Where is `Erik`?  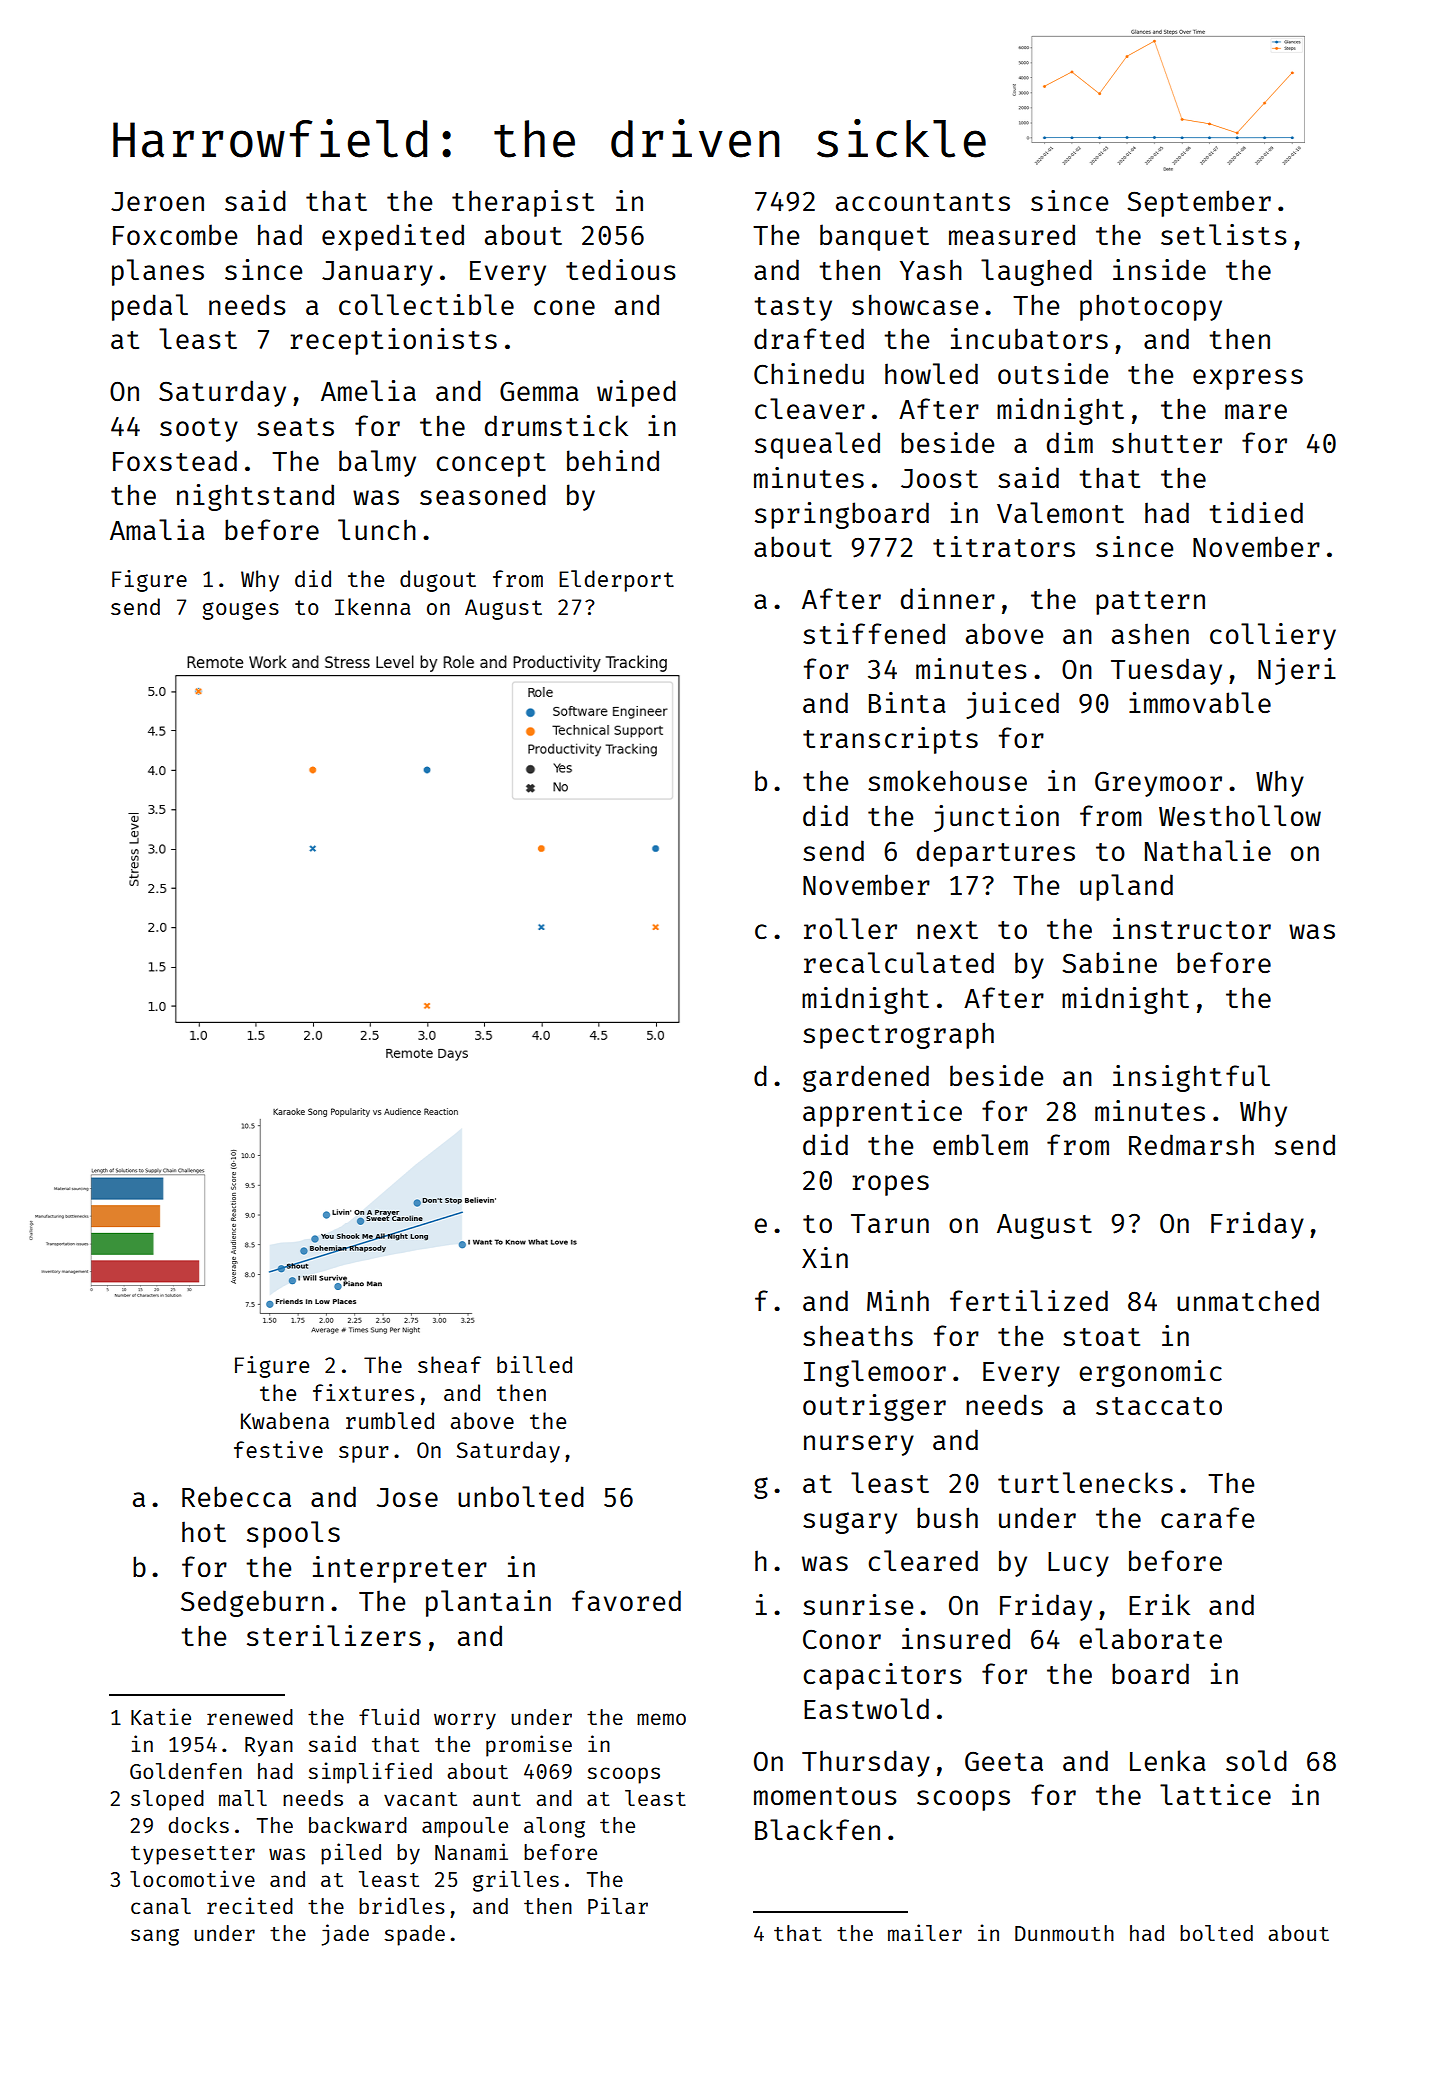
Erik is located at coordinates (1159, 1604).
